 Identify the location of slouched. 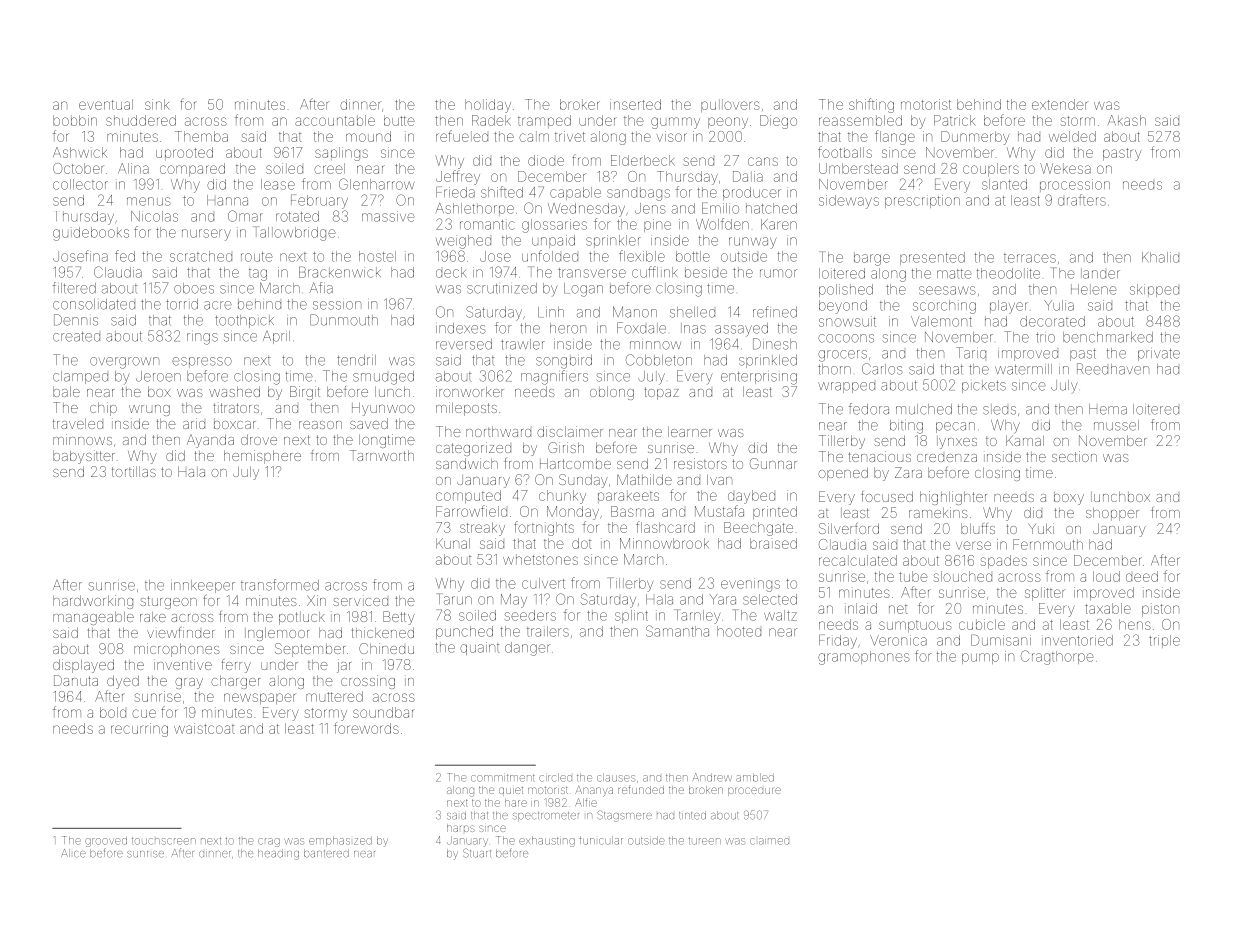
(962, 576).
